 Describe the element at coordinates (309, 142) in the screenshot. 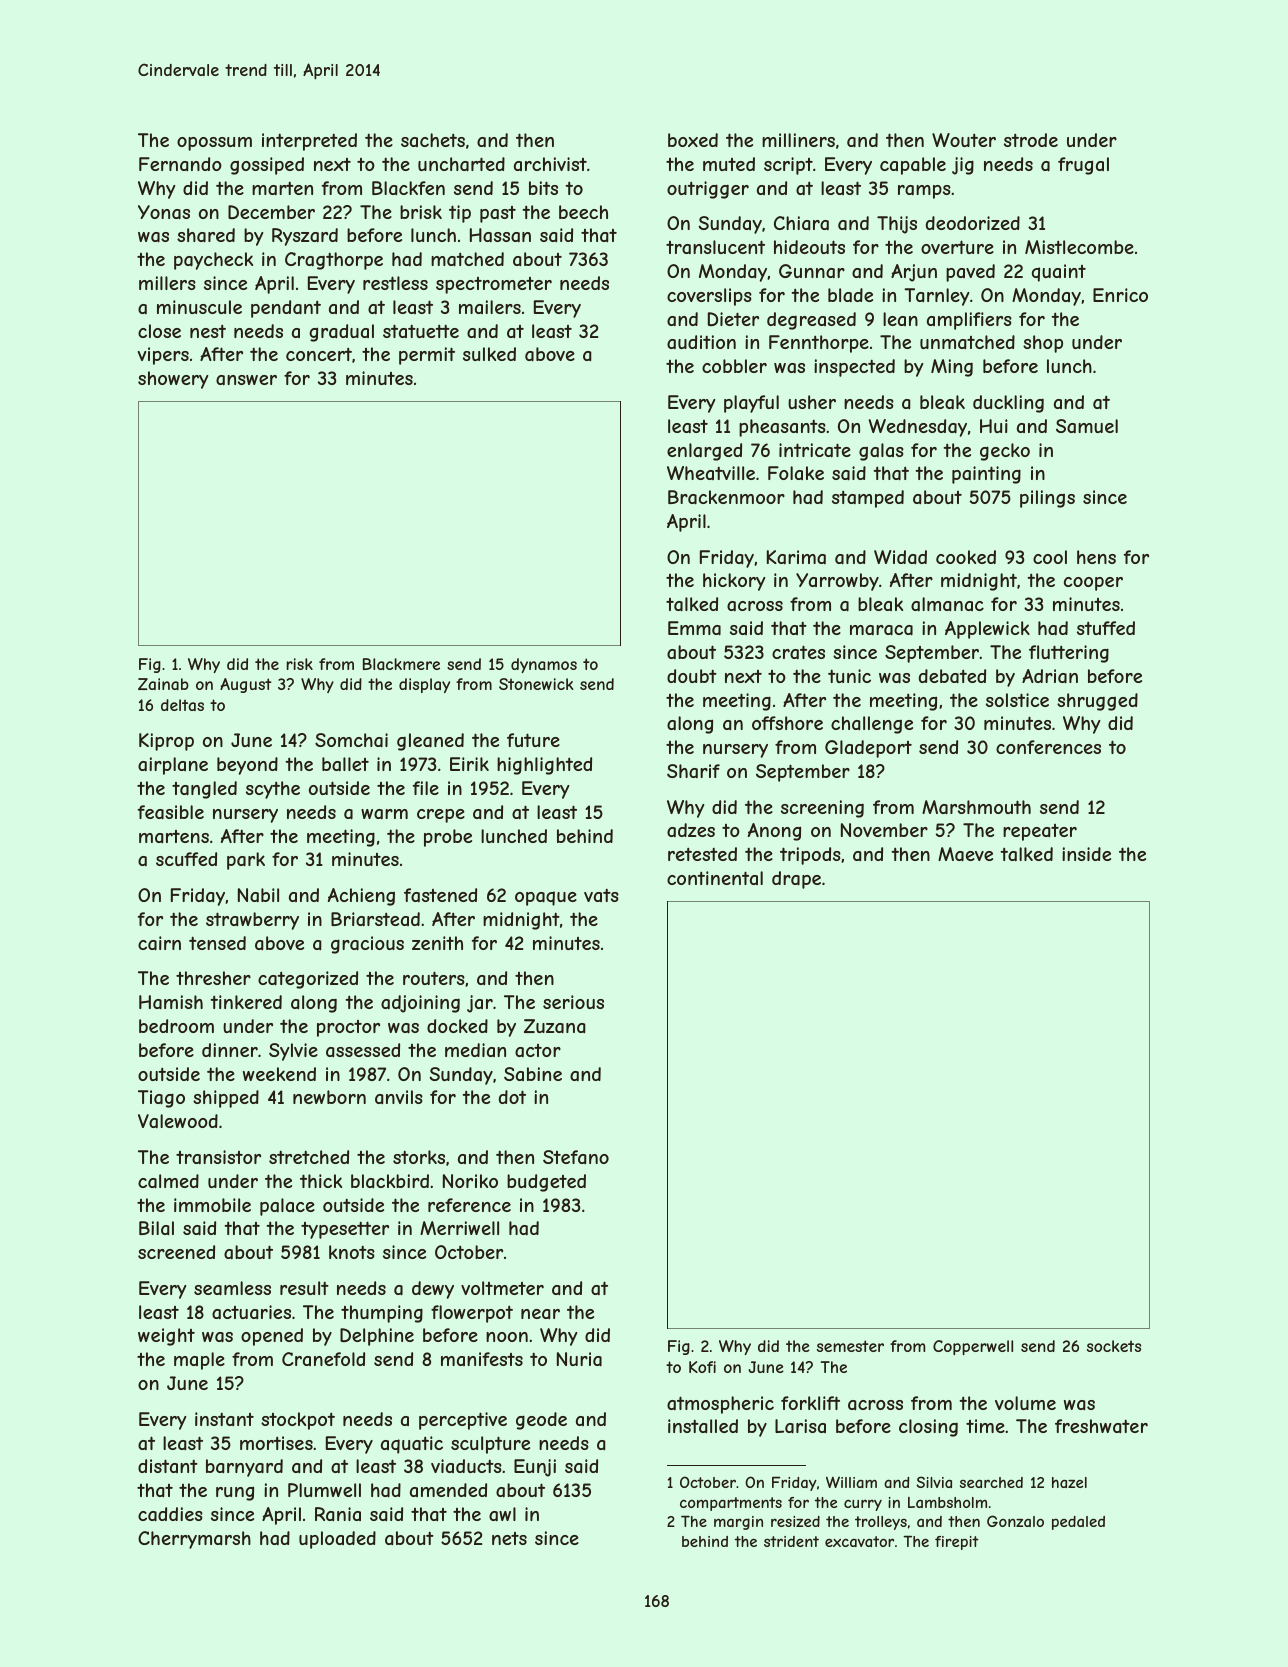

I see `interpreted` at that location.
